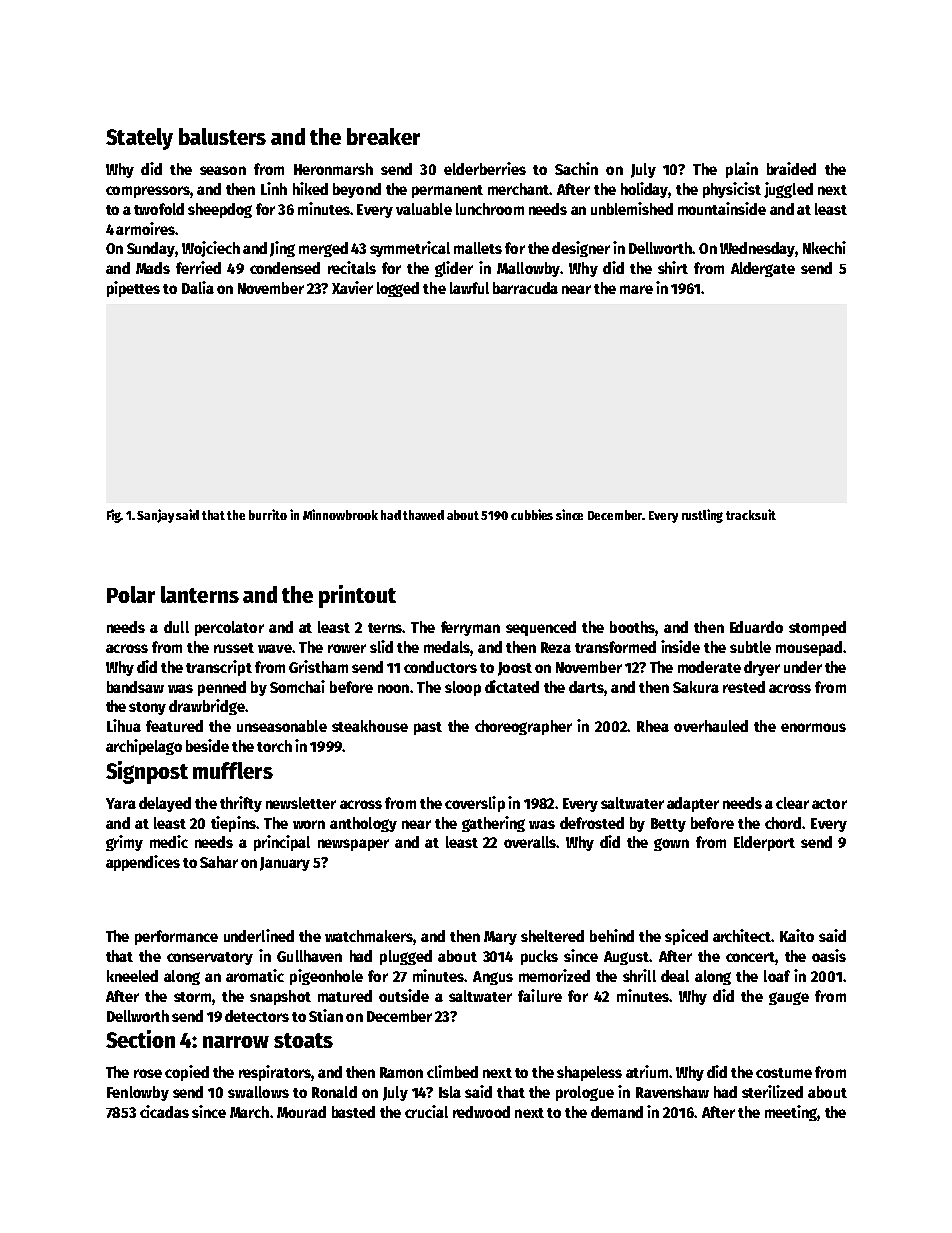 The image size is (952, 1233). I want to click on moderate, so click(709, 667).
